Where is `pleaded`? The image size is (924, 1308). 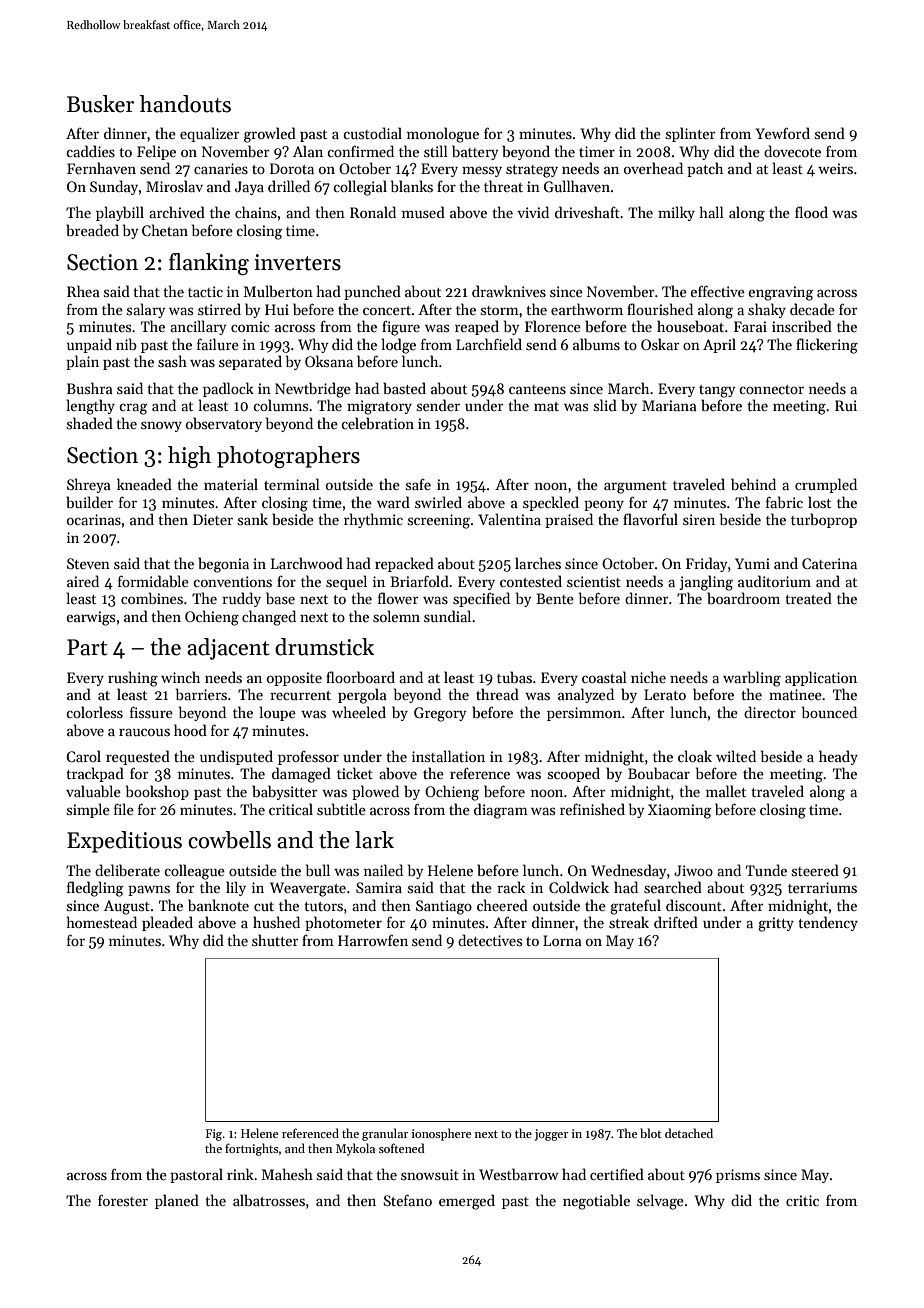 pleaded is located at coordinates (167, 923).
